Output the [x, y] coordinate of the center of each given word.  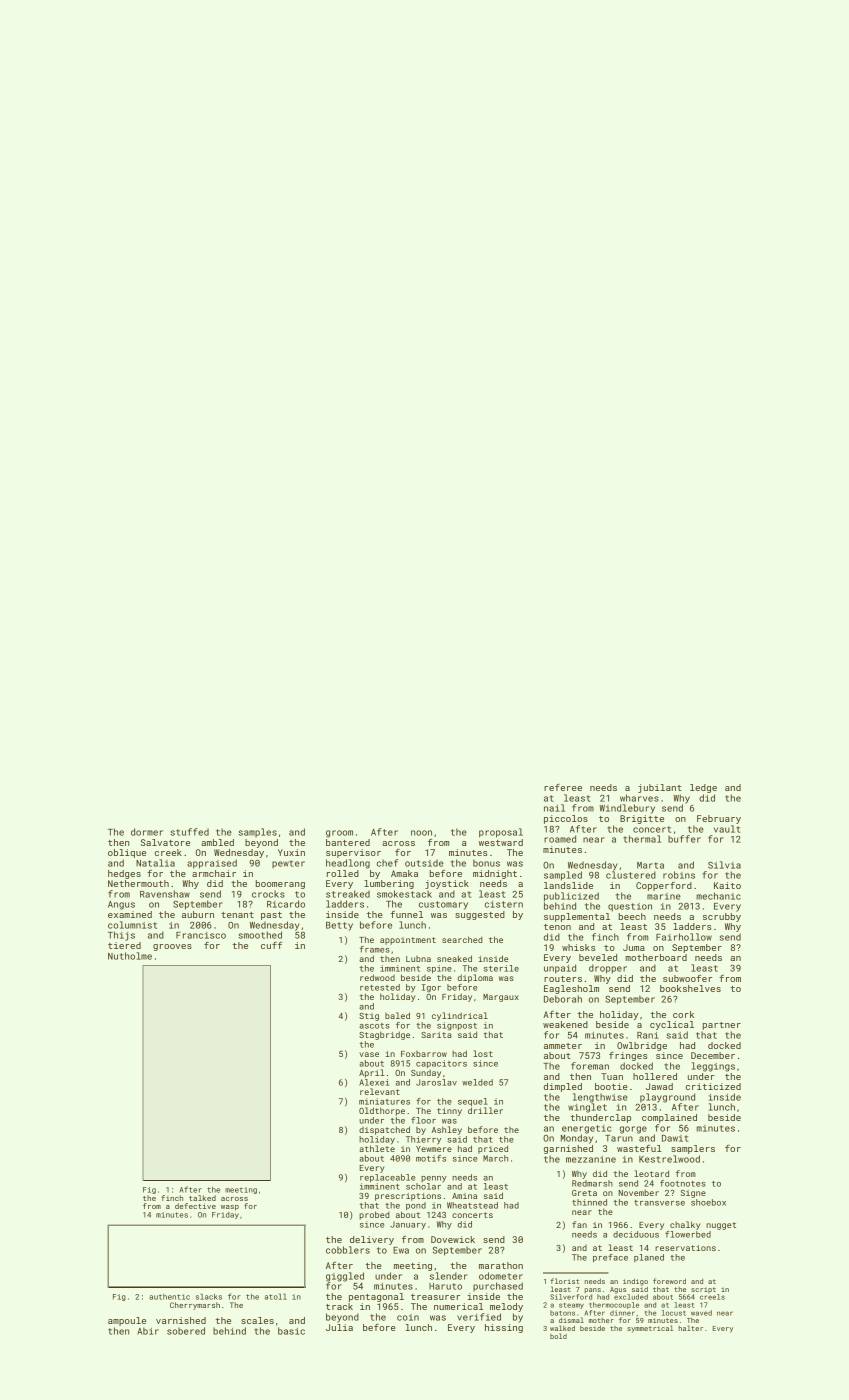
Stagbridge [384, 1035]
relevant [380, 1091]
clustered [631, 875]
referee [563, 787]
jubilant [660, 788]
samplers [693, 1149]
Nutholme [130, 956]
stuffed [189, 832]
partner [722, 1026]
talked [202, 1198]
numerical [458, 1306]
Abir [148, 1331]
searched [462, 939]
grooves [172, 947]
